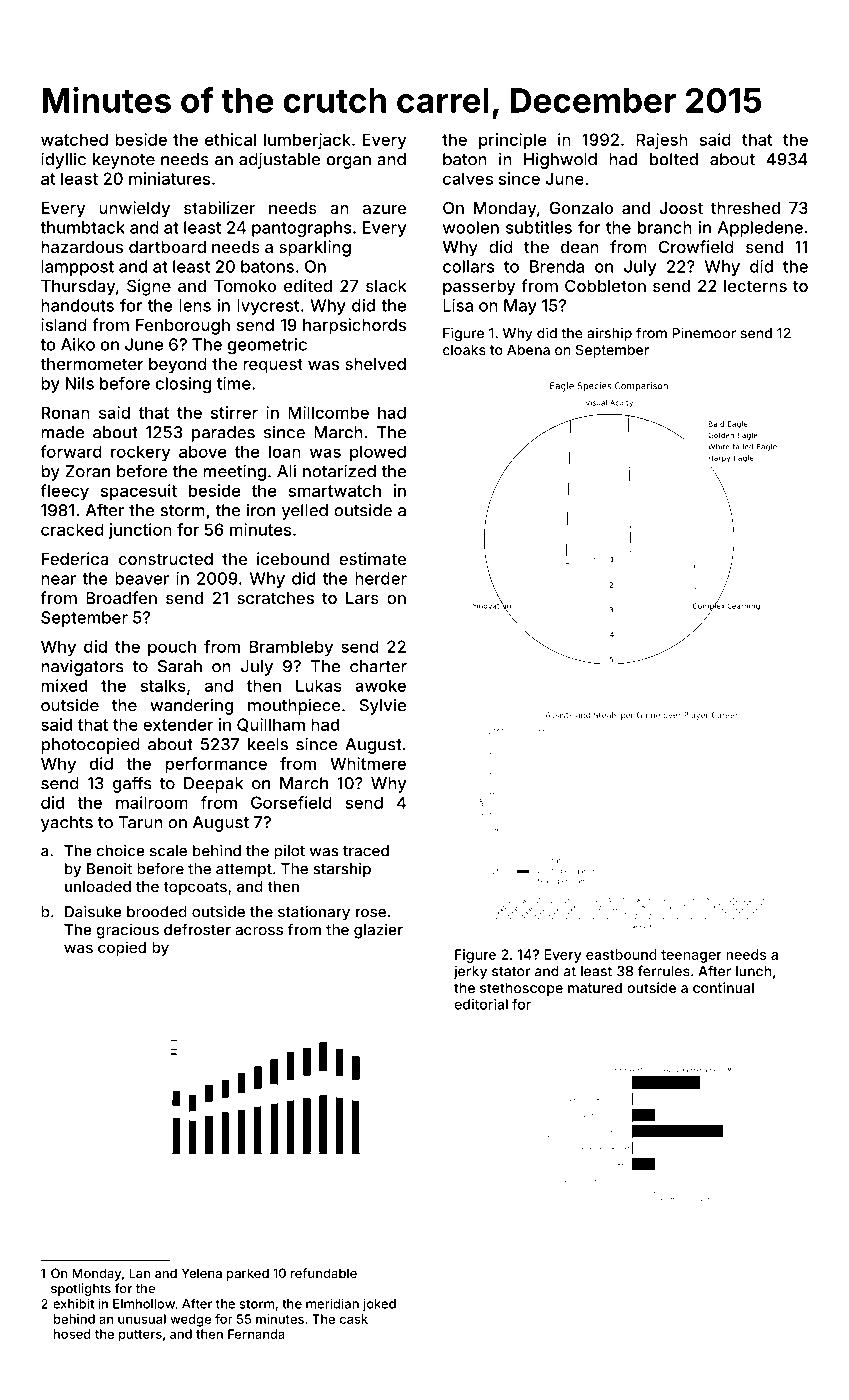  Describe the element at coordinates (595, 987) in the page. I see `matured` at that location.
